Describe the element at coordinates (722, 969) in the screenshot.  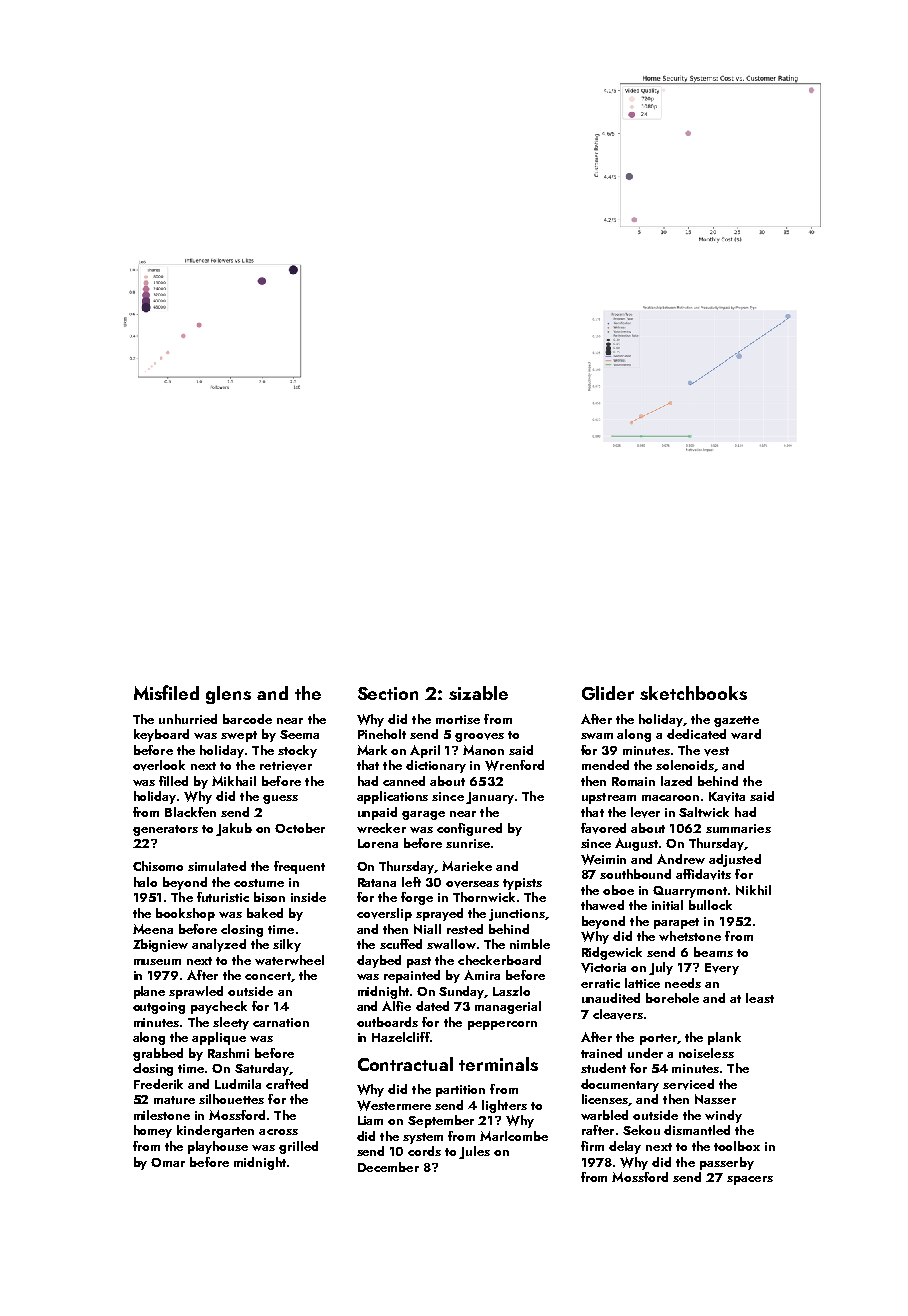
I see `Every` at that location.
